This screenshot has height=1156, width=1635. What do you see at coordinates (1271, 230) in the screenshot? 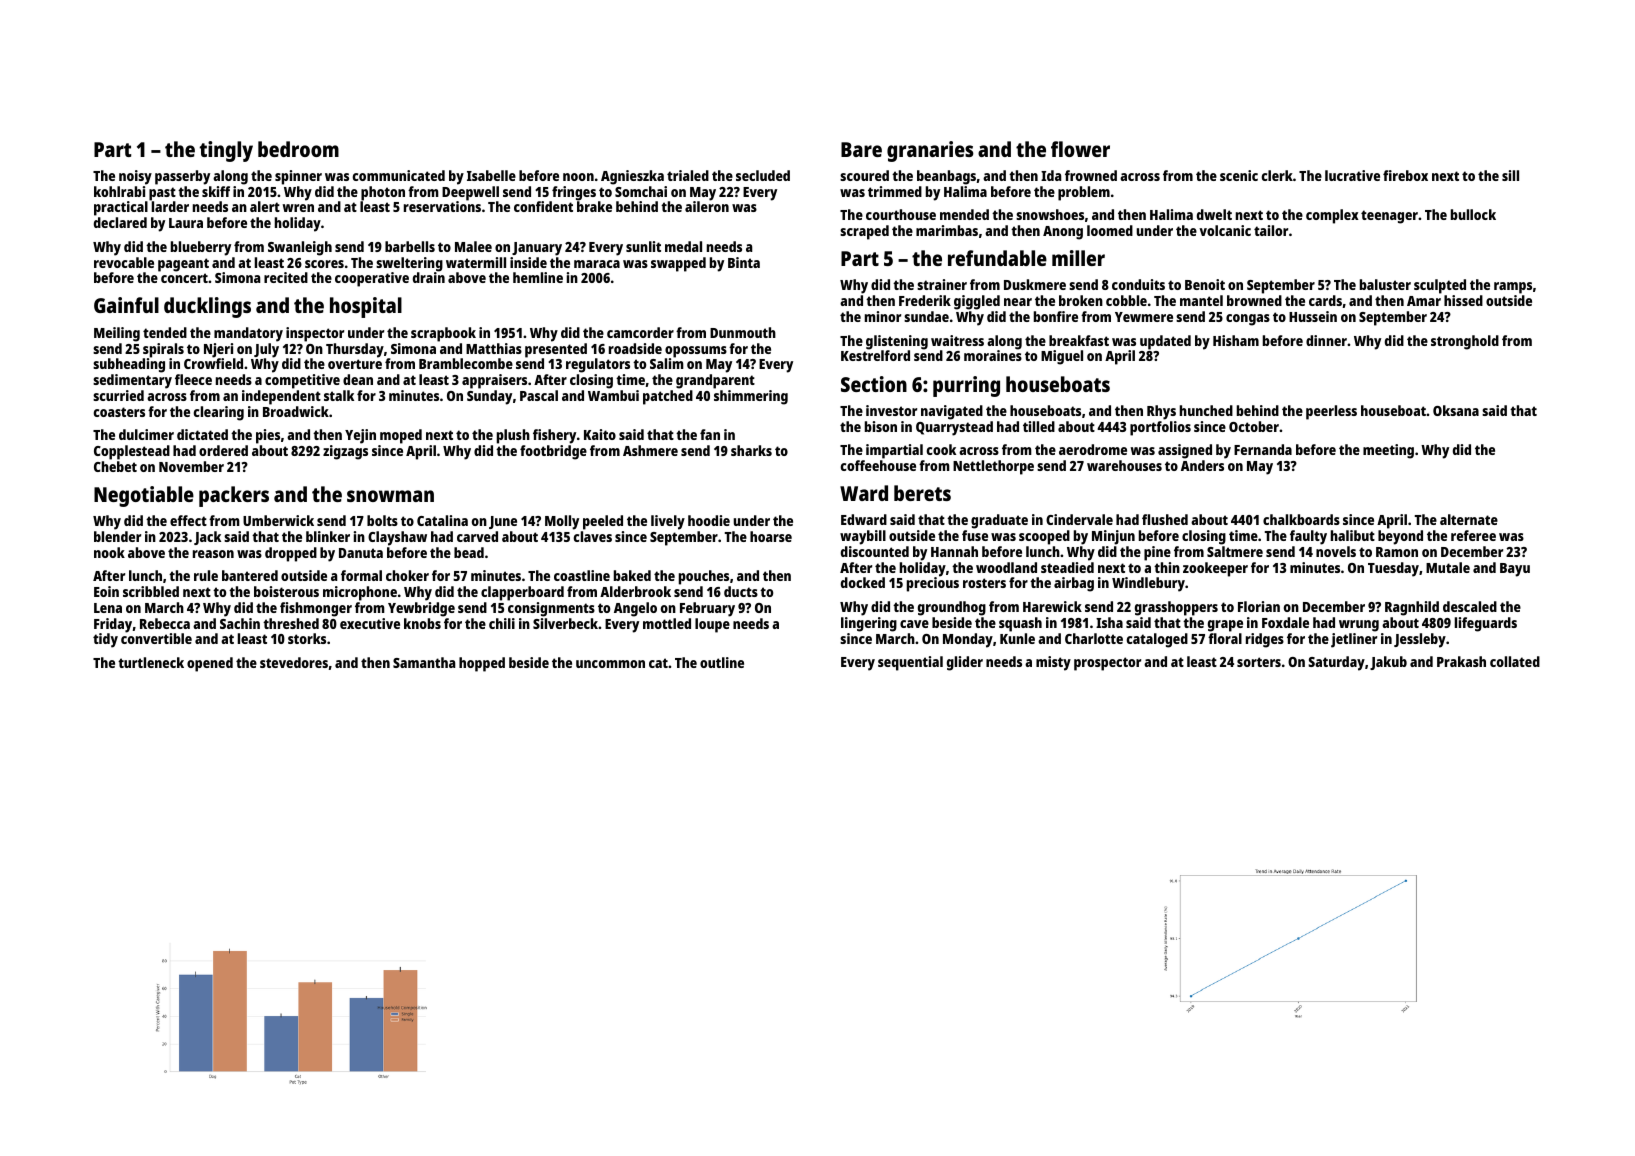
I see `tailor` at bounding box center [1271, 230].
